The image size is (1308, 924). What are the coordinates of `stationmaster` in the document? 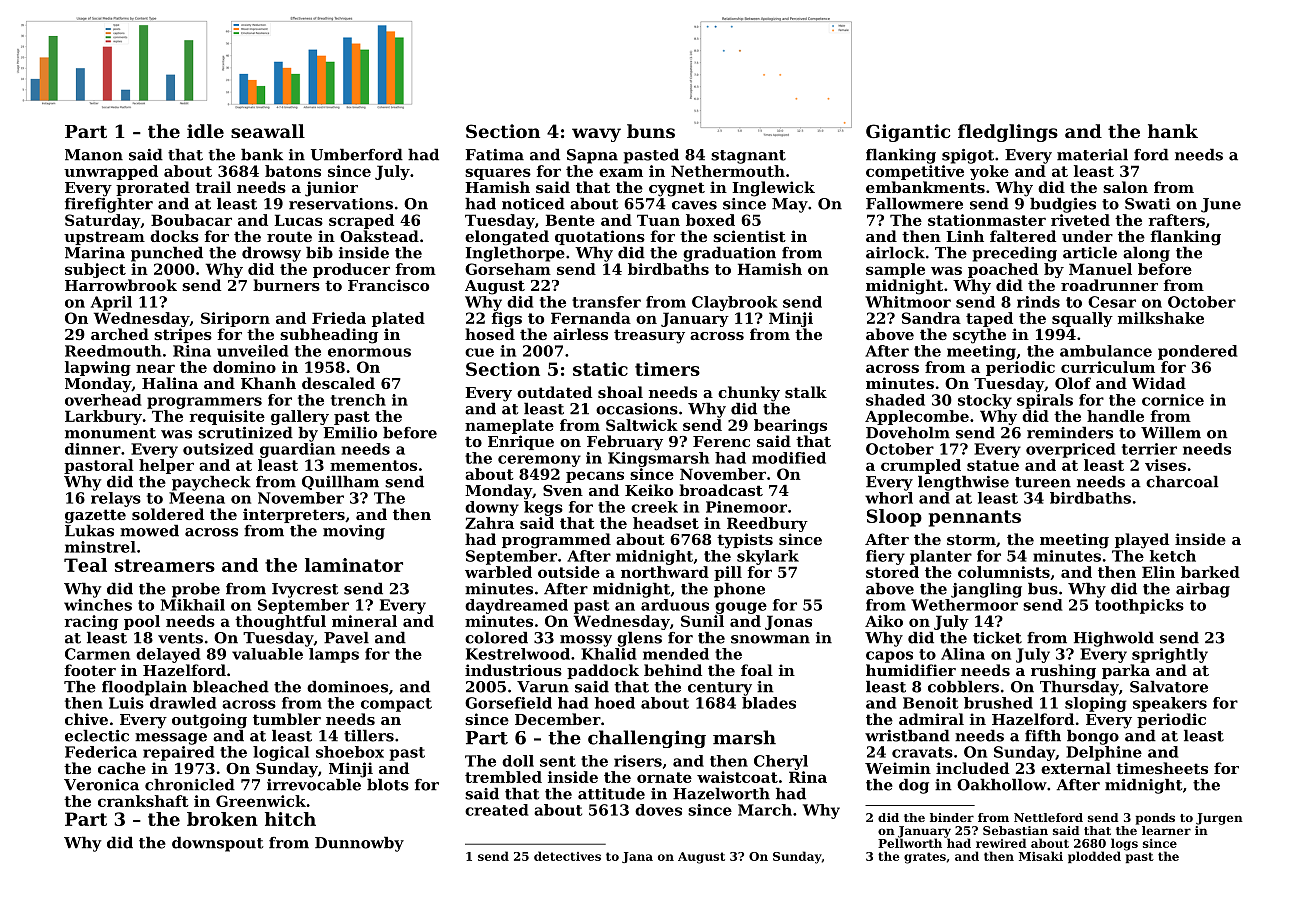 It's located at (987, 220).
